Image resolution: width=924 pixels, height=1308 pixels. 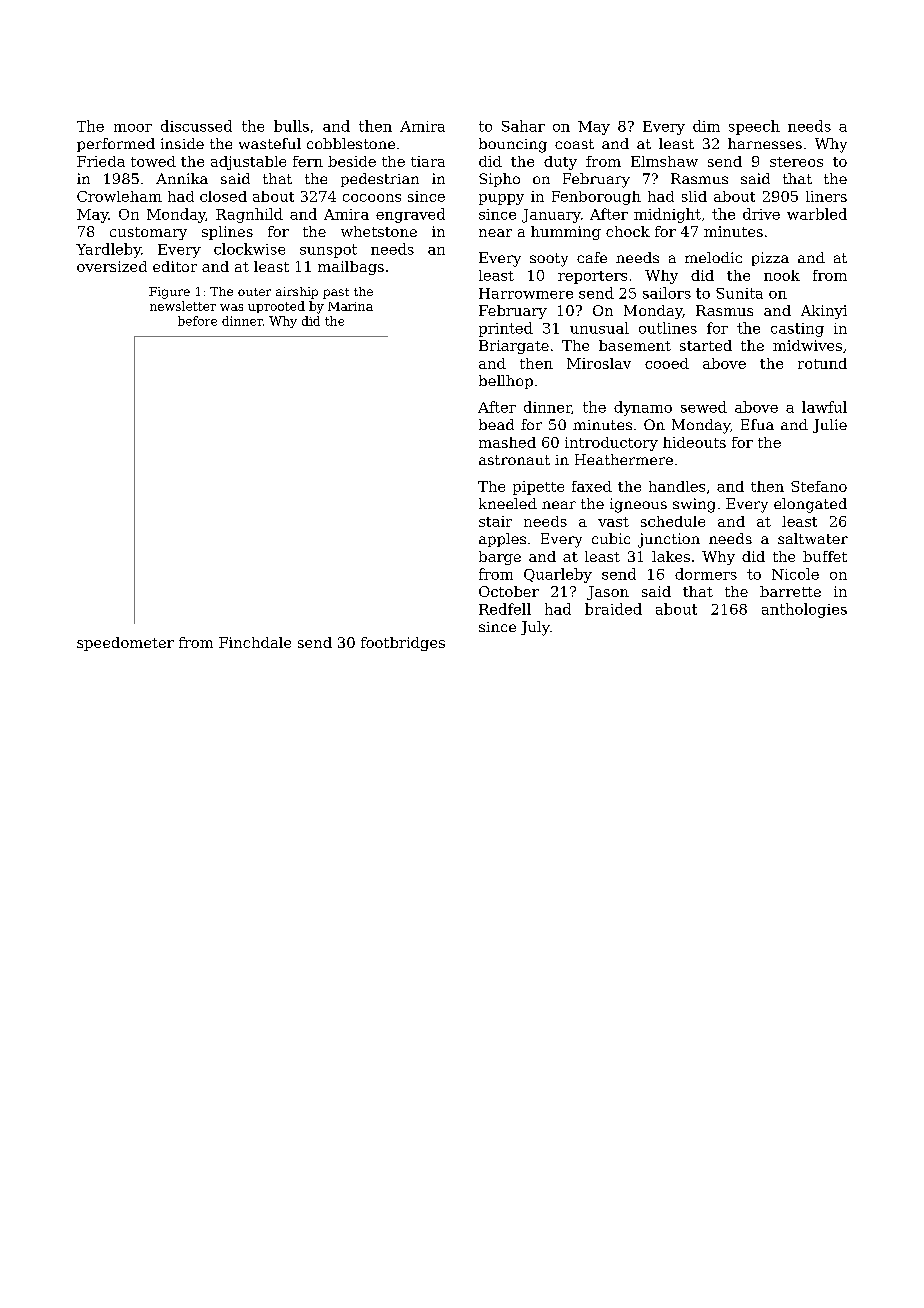 What do you see at coordinates (125, 644) in the page?
I see `speedometer` at bounding box center [125, 644].
